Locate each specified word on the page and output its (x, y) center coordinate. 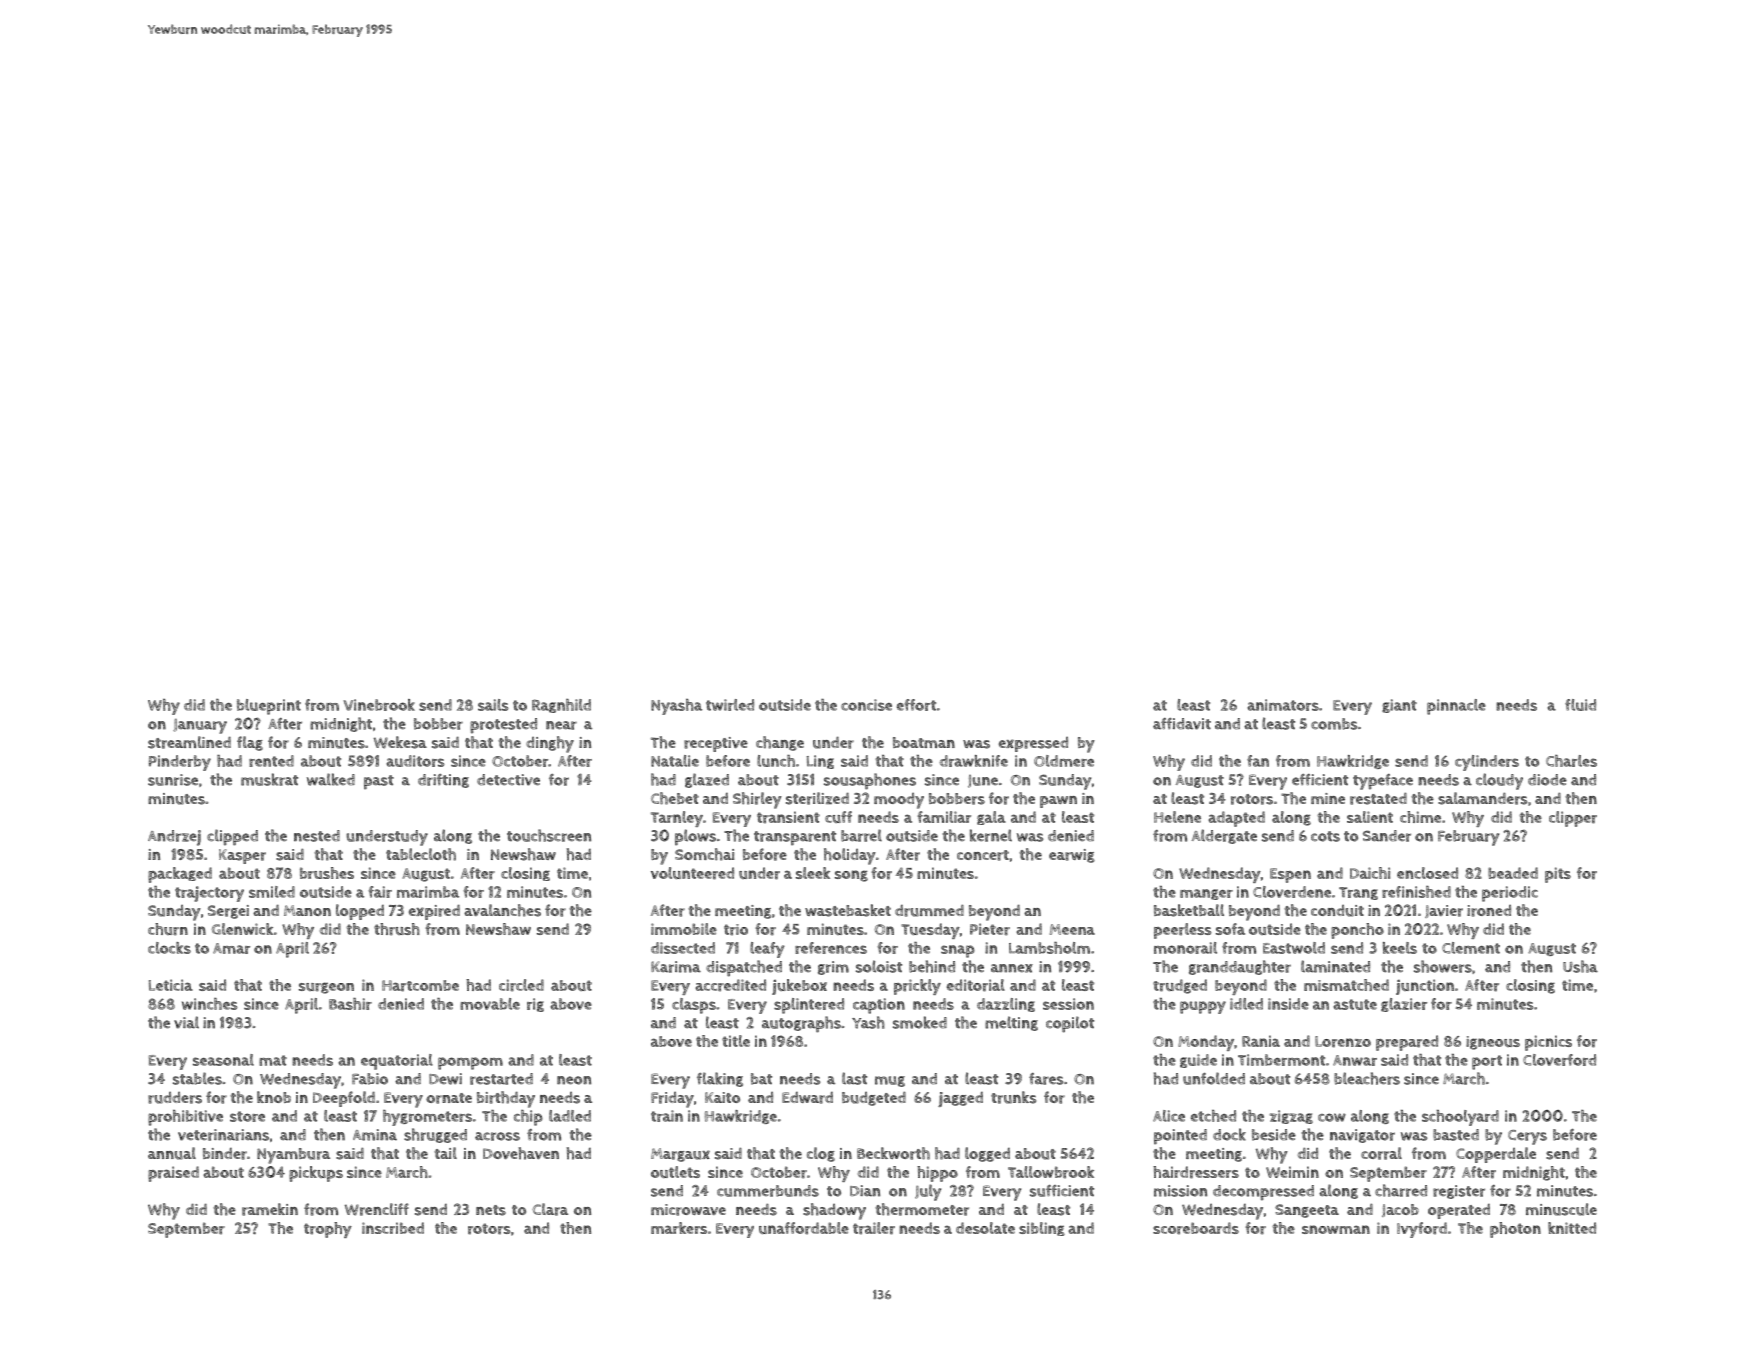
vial (186, 1022)
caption (879, 1006)
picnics (1548, 1043)
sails (493, 705)
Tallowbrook (1051, 1172)
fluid (1580, 705)
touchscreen (549, 835)
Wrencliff (377, 1209)
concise (866, 705)
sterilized (817, 798)
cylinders (1487, 763)
